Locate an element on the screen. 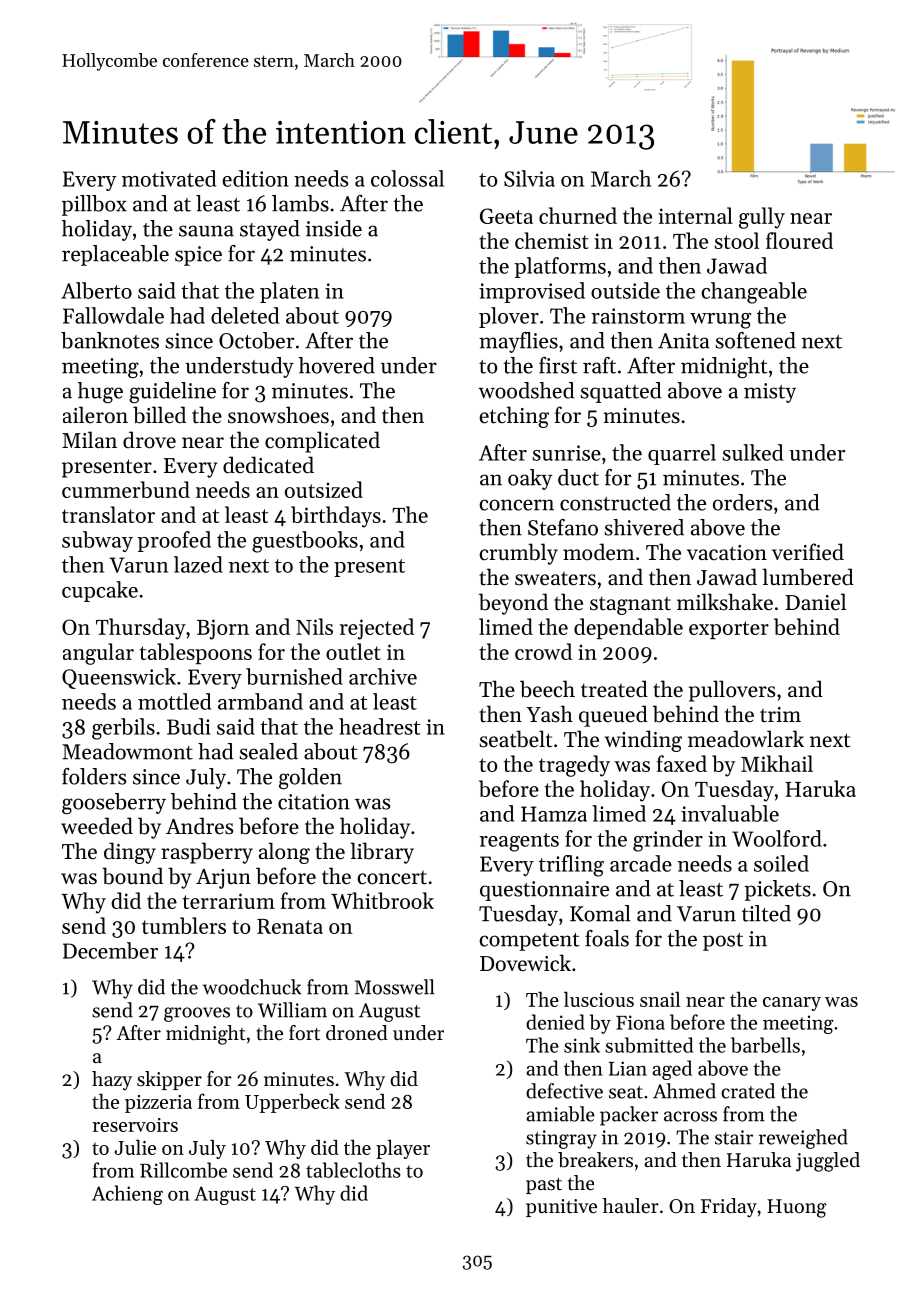  gully is located at coordinates (762, 218).
